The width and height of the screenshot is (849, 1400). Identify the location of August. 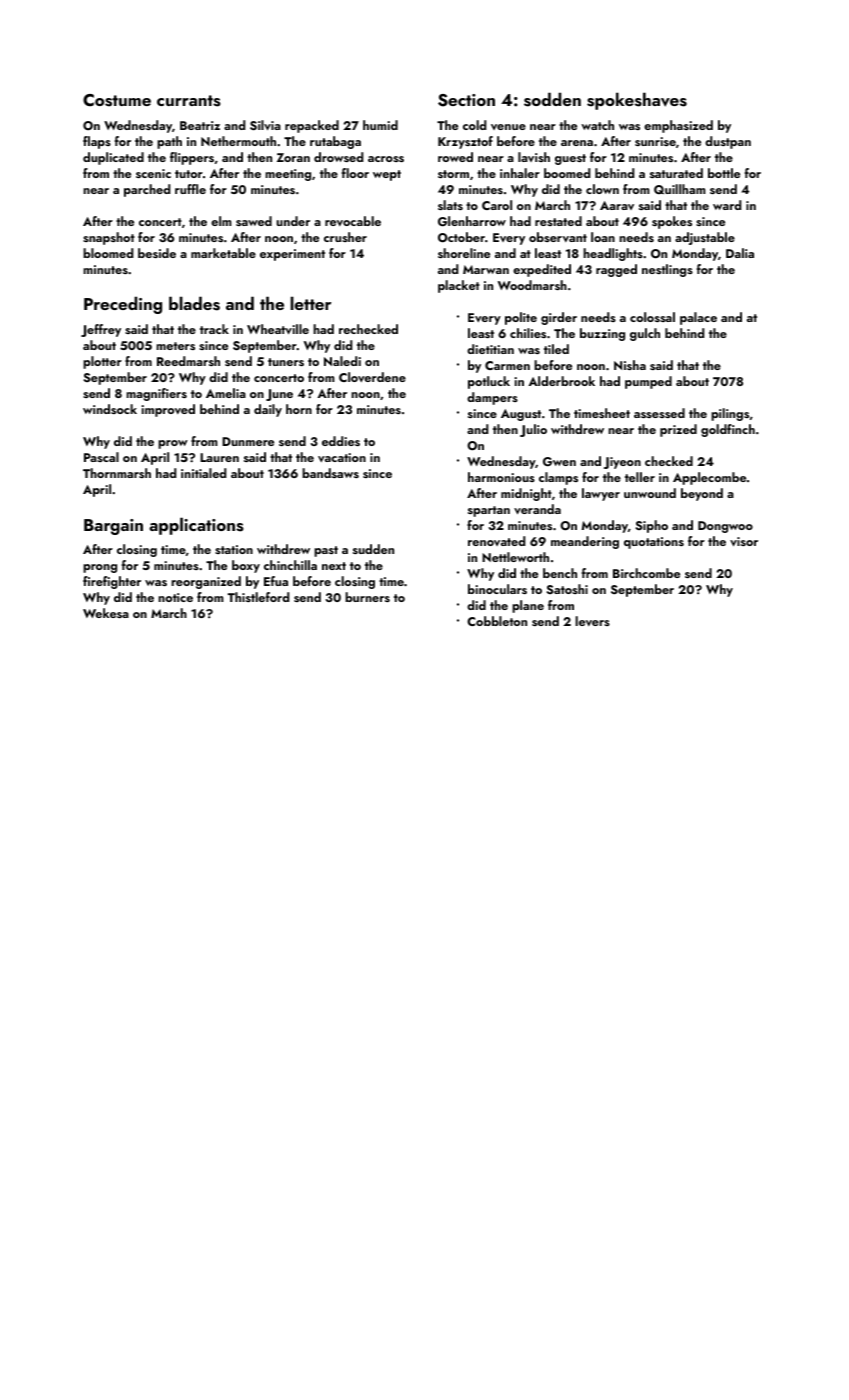
(521, 415).
